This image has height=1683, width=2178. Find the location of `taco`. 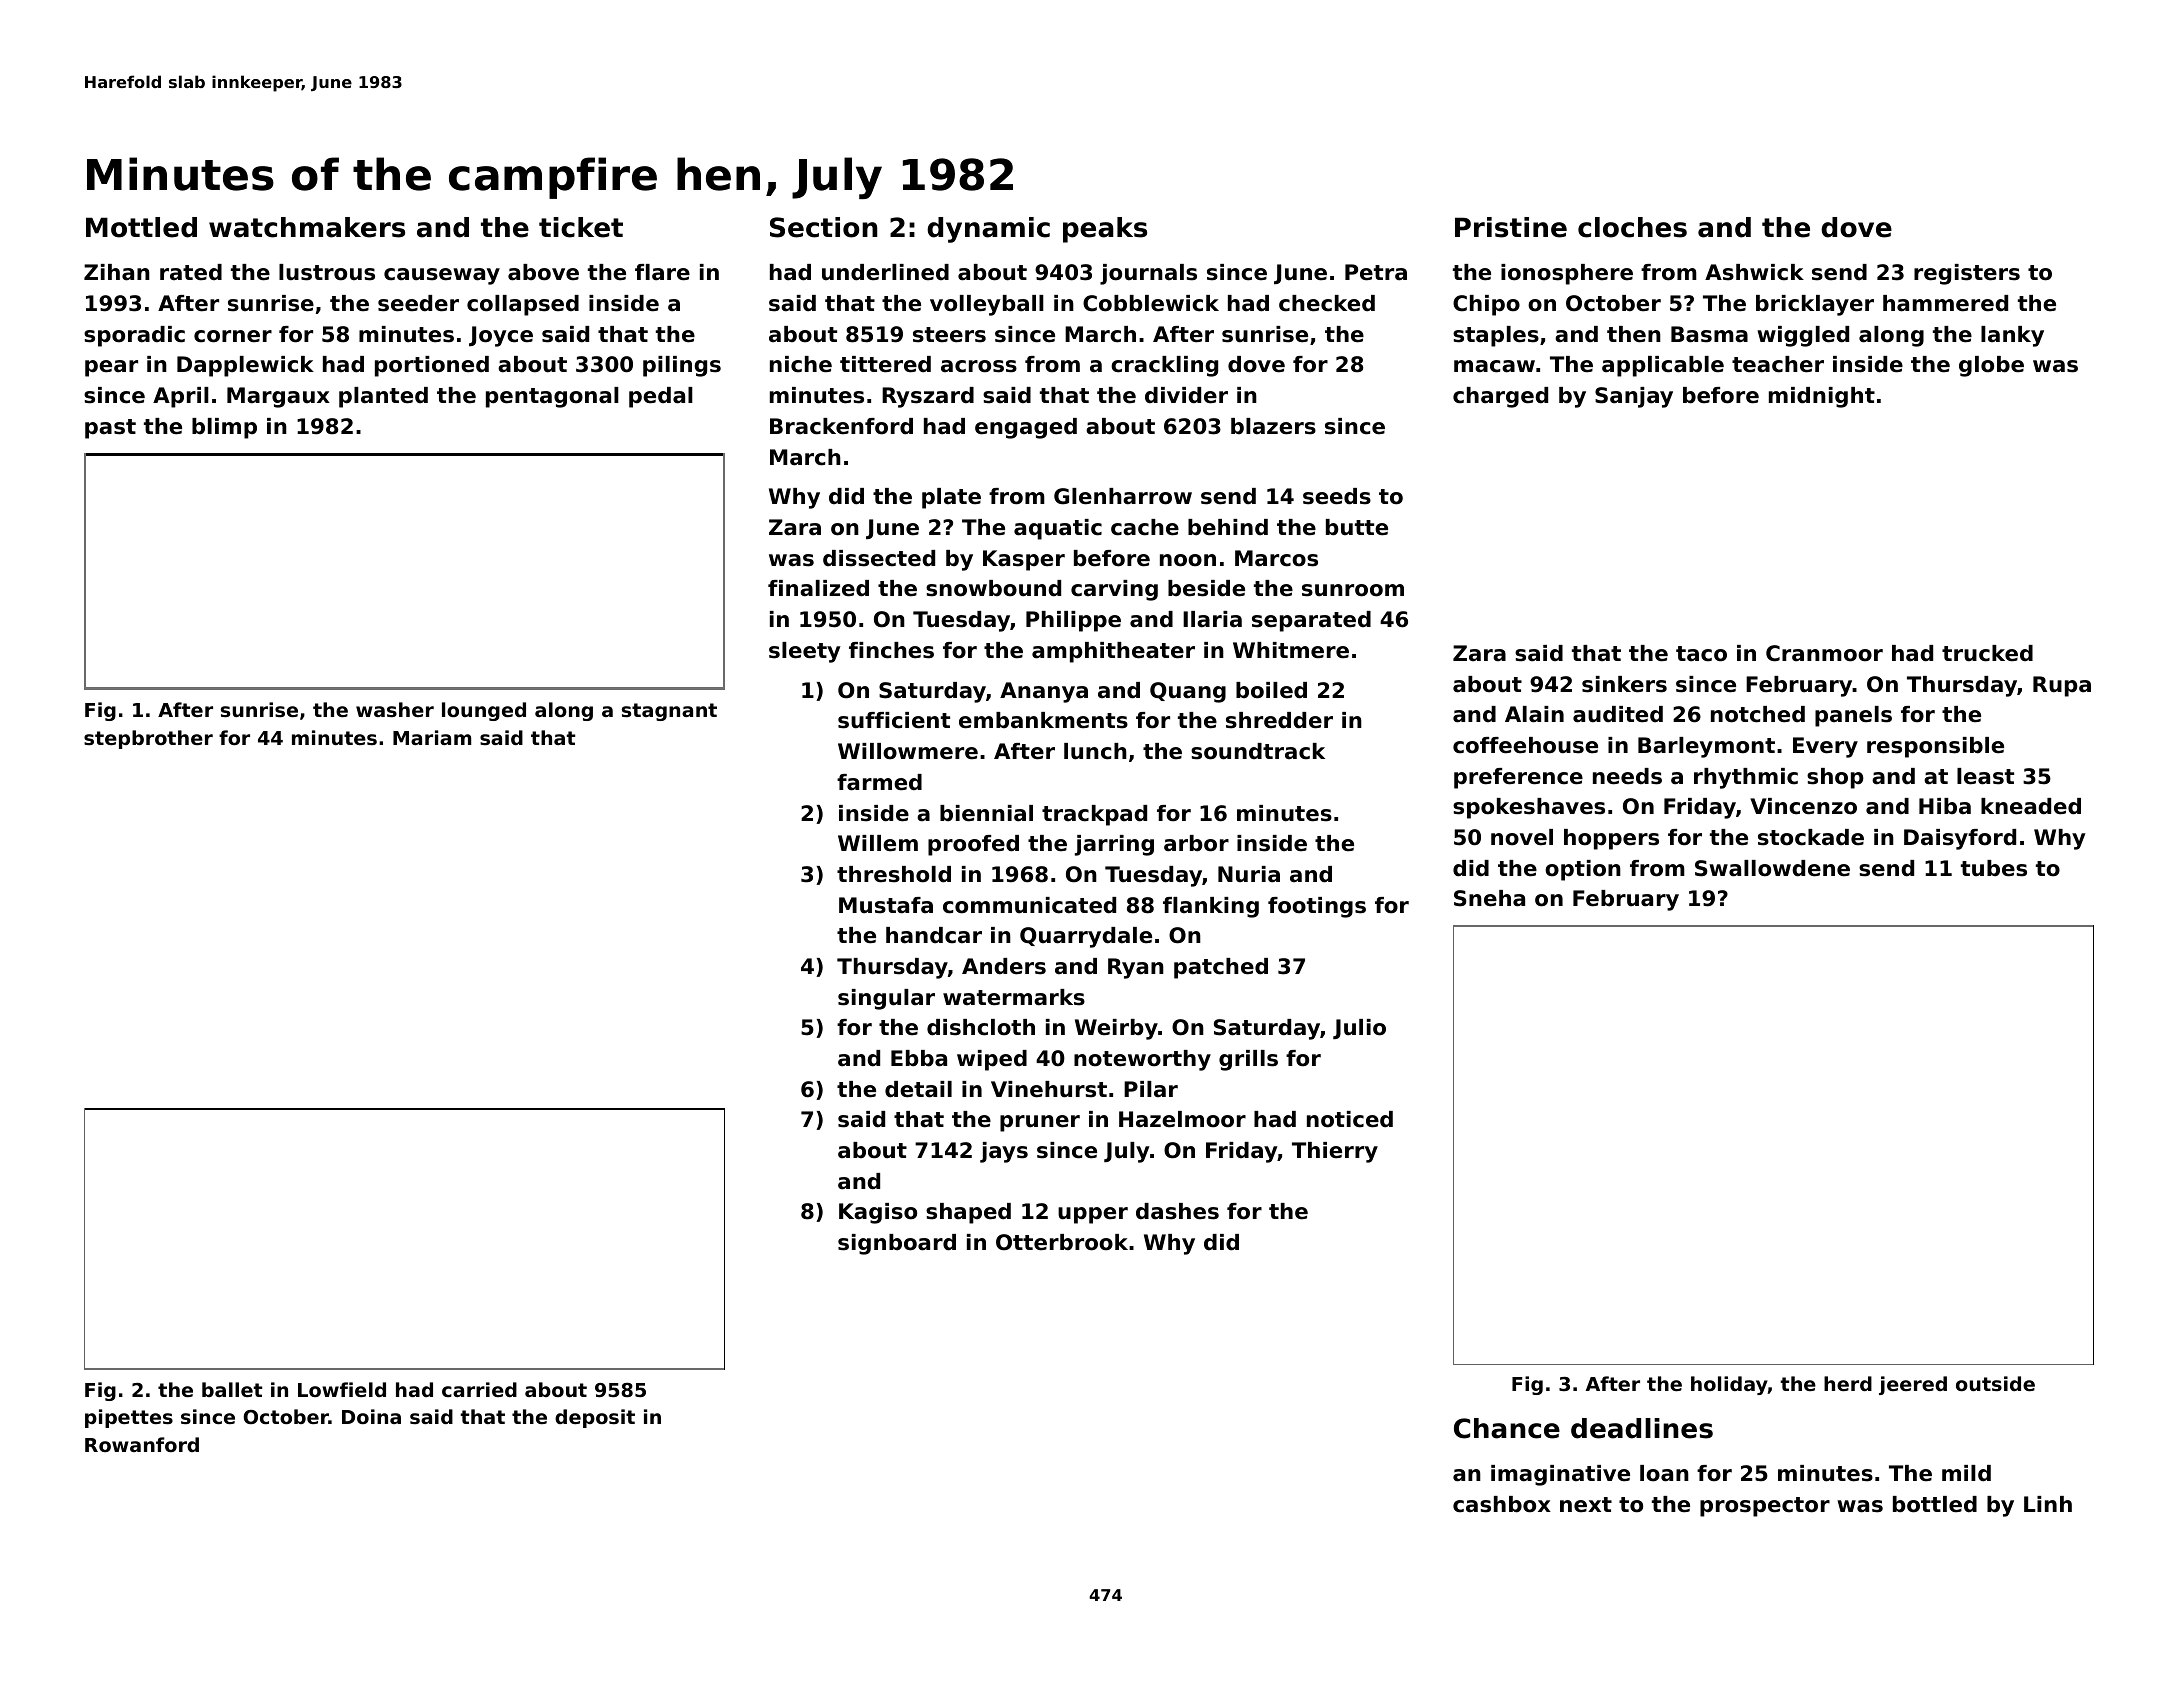

taco is located at coordinates (1701, 654).
